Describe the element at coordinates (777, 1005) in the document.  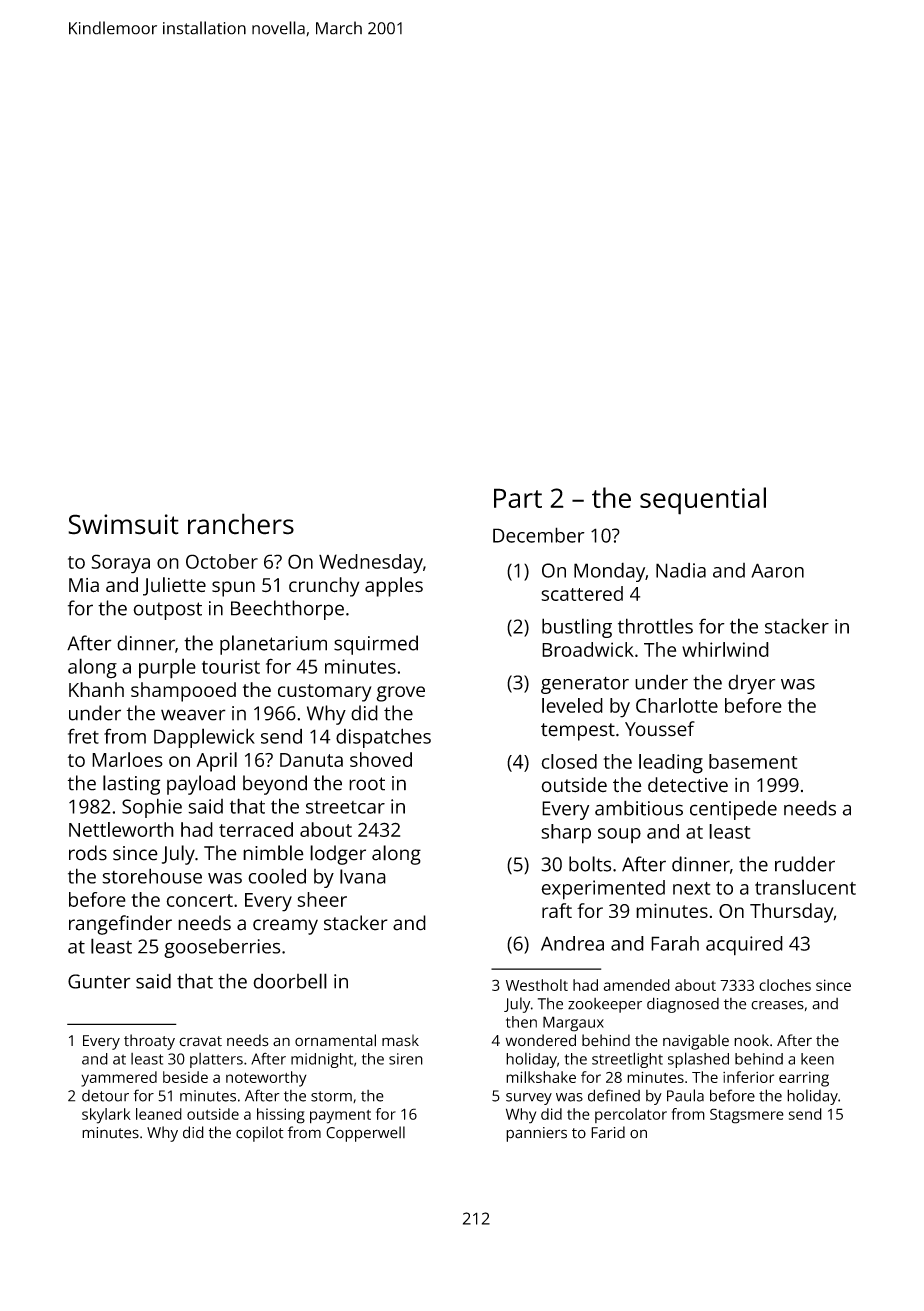
I see `creases` at that location.
